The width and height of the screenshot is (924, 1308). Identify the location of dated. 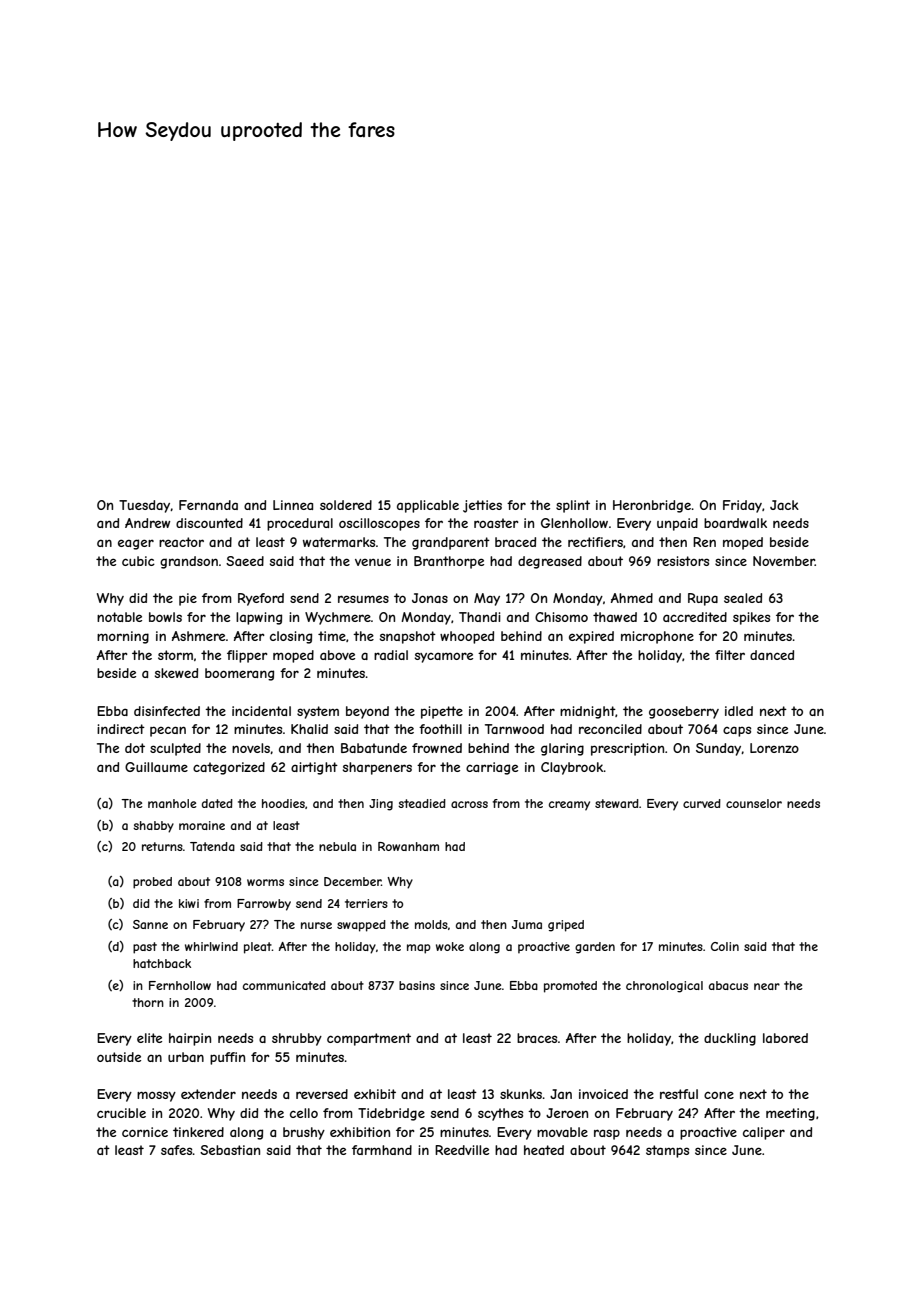
(217, 803).
